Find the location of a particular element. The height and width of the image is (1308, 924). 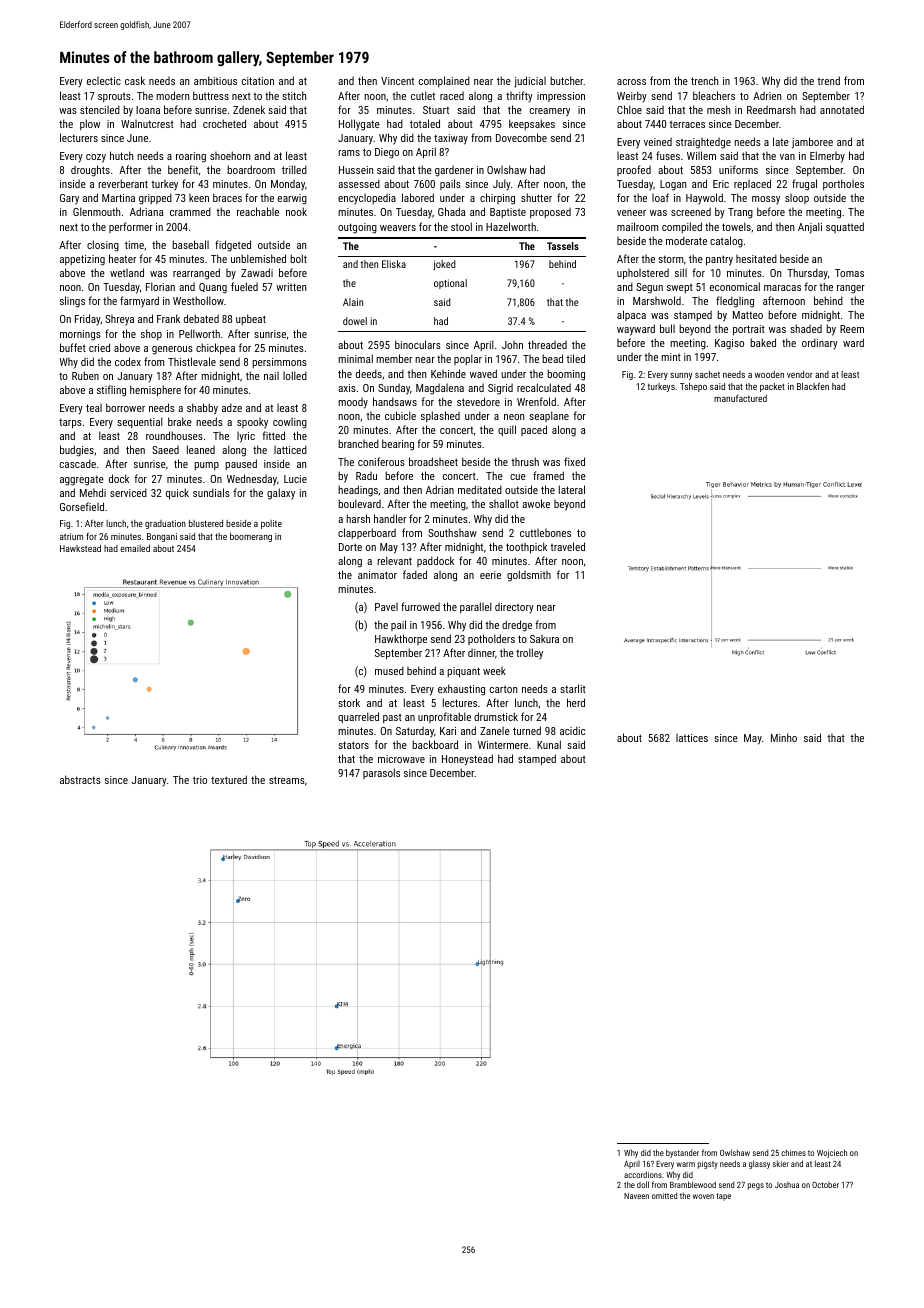

sloop is located at coordinates (797, 199).
